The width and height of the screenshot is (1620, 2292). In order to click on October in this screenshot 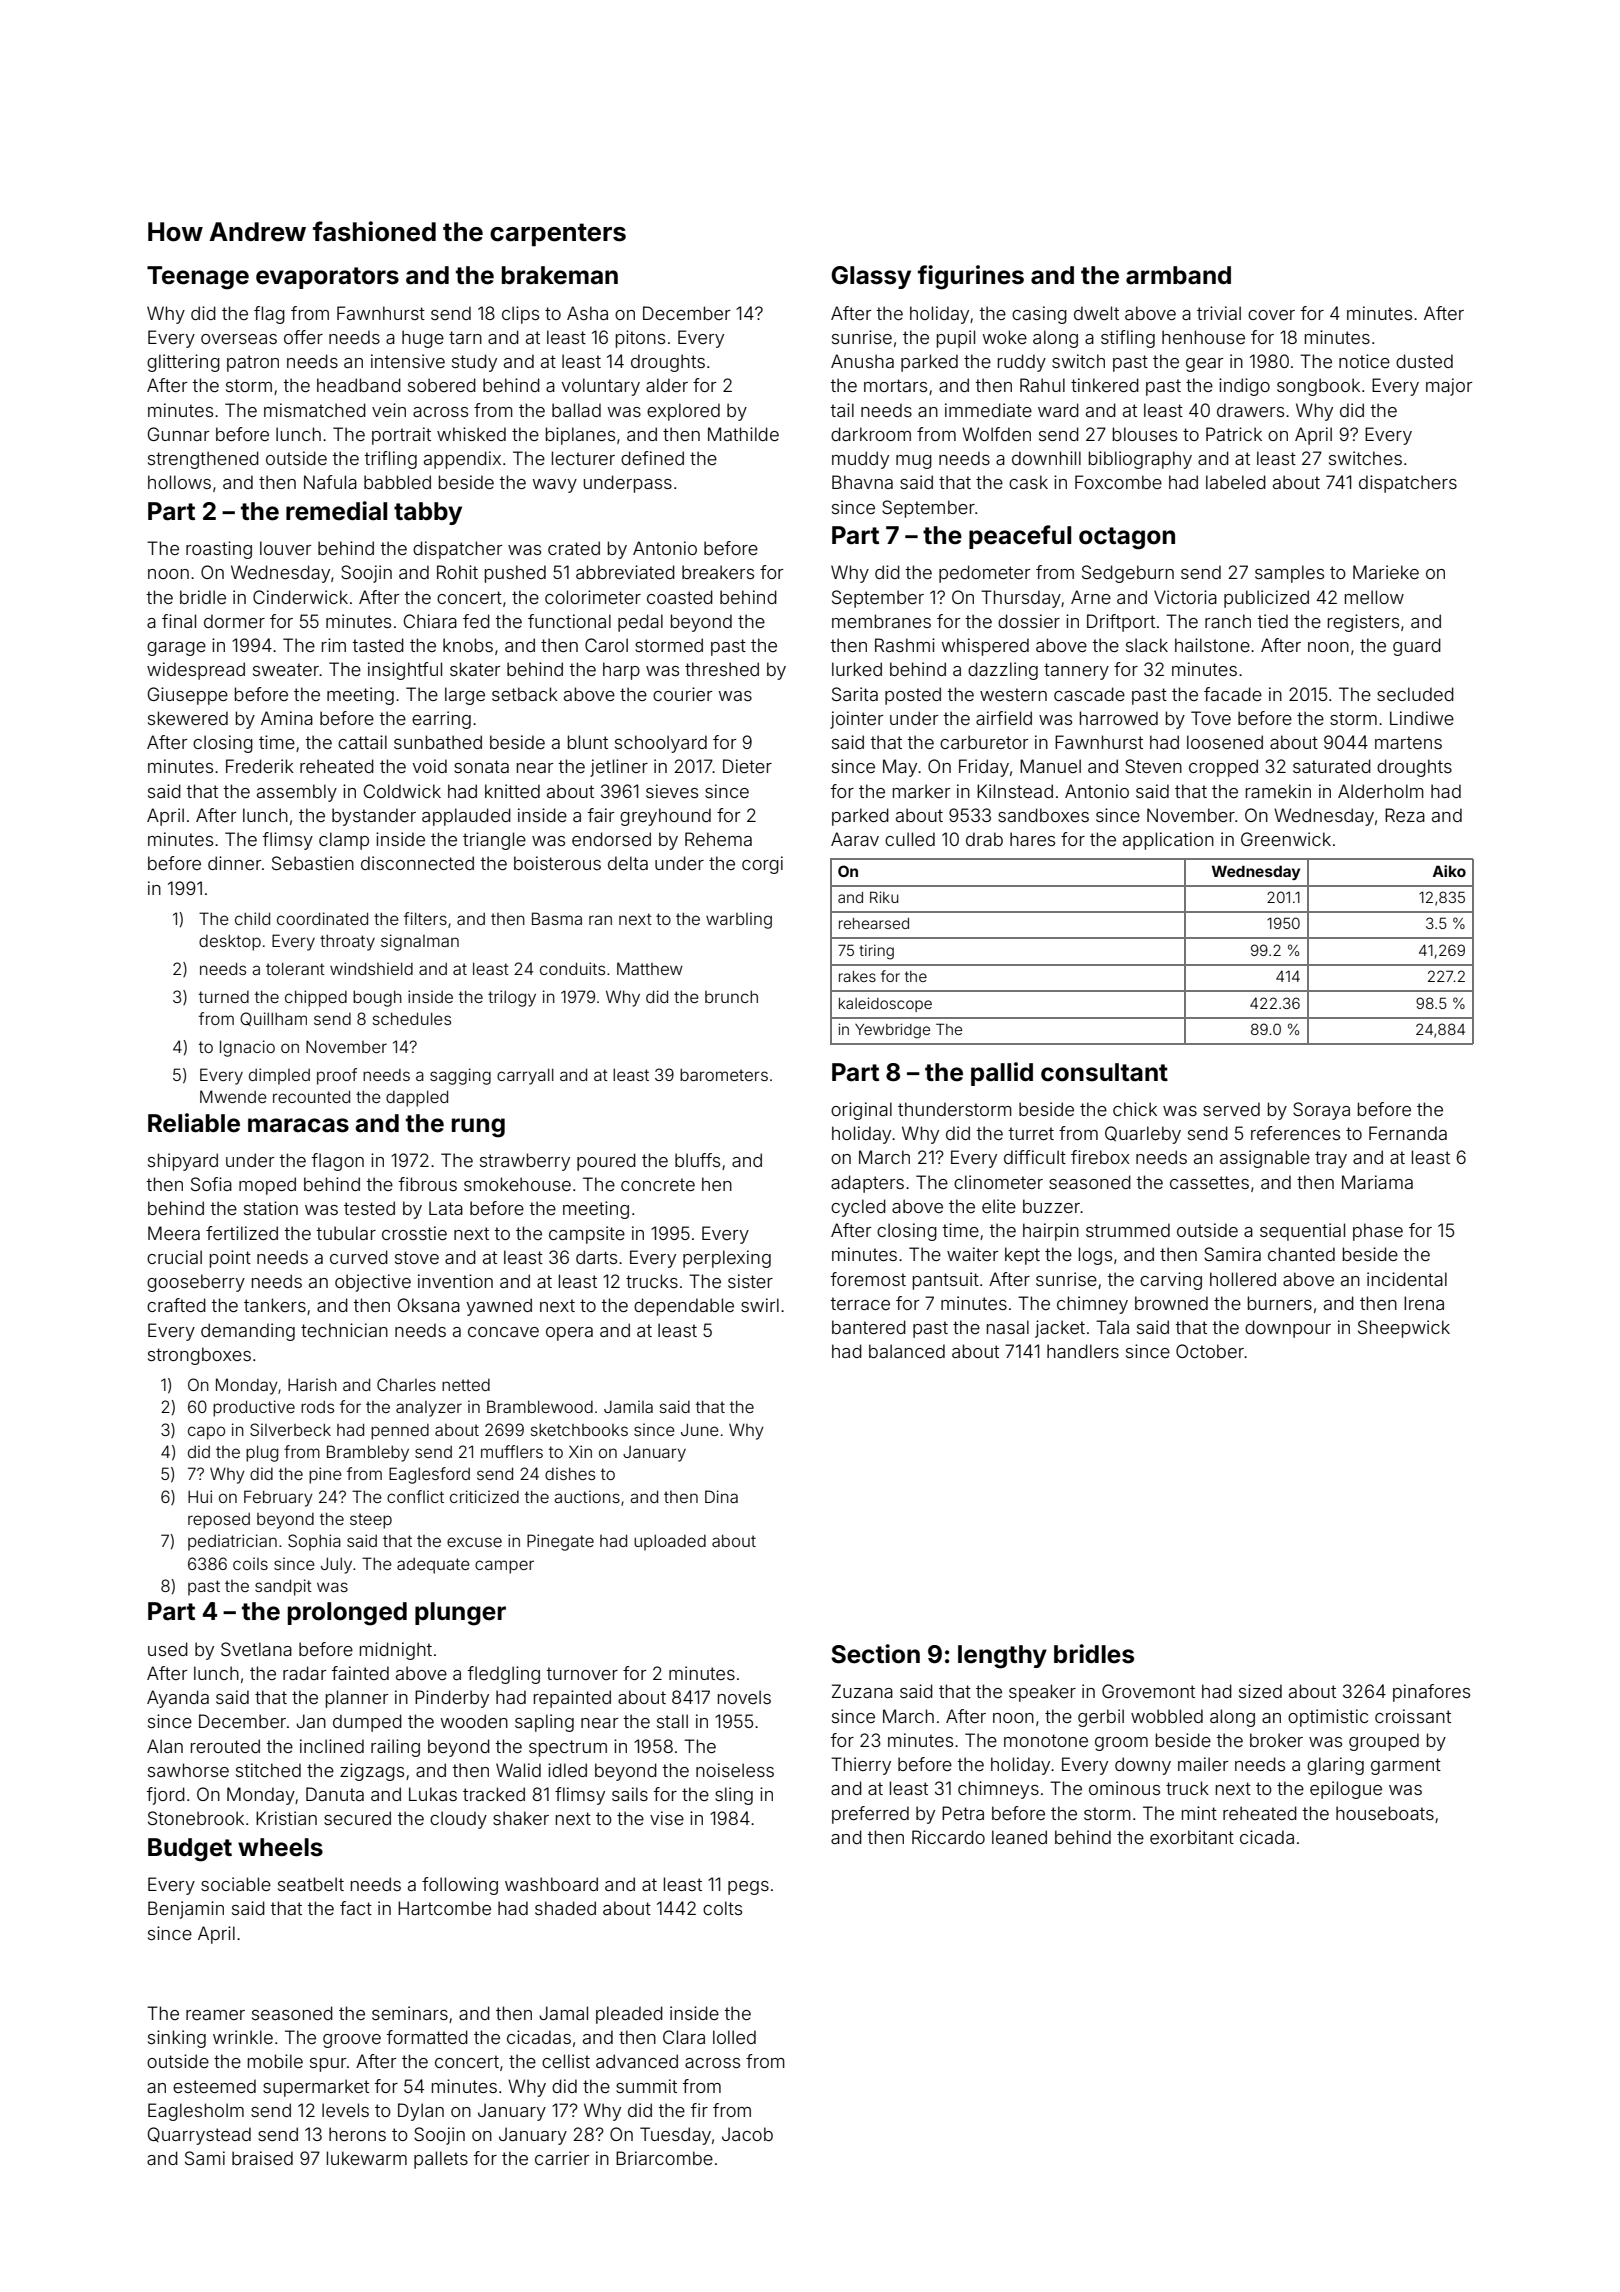, I will do `click(1210, 1351)`.
